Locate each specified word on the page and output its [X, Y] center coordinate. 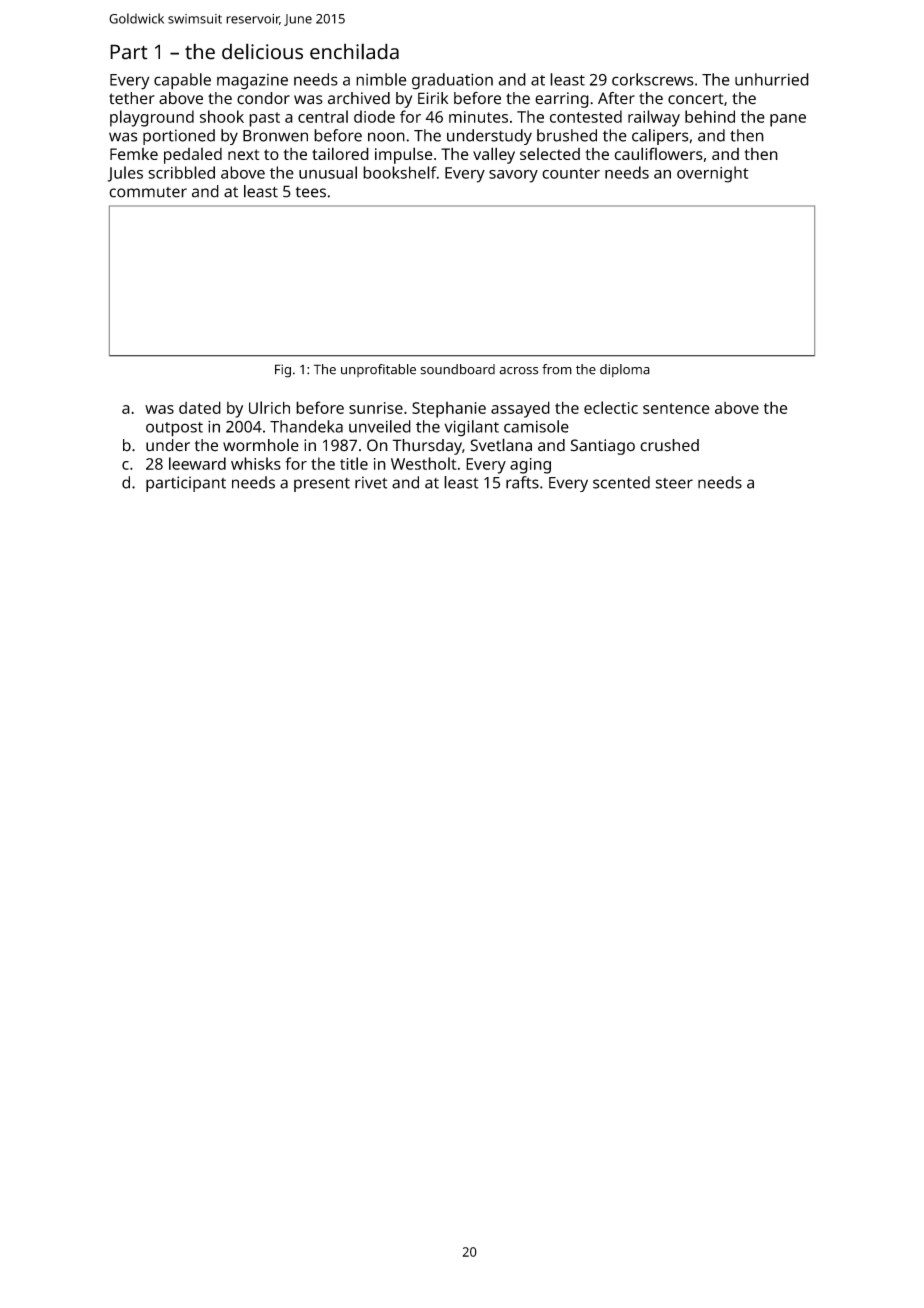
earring [562, 100]
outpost [174, 429]
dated [200, 407]
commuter [148, 192]
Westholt [424, 463]
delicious [262, 51]
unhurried [772, 79]
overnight [713, 174]
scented [621, 482]
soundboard [458, 369]
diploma [625, 370]
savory [513, 176]
